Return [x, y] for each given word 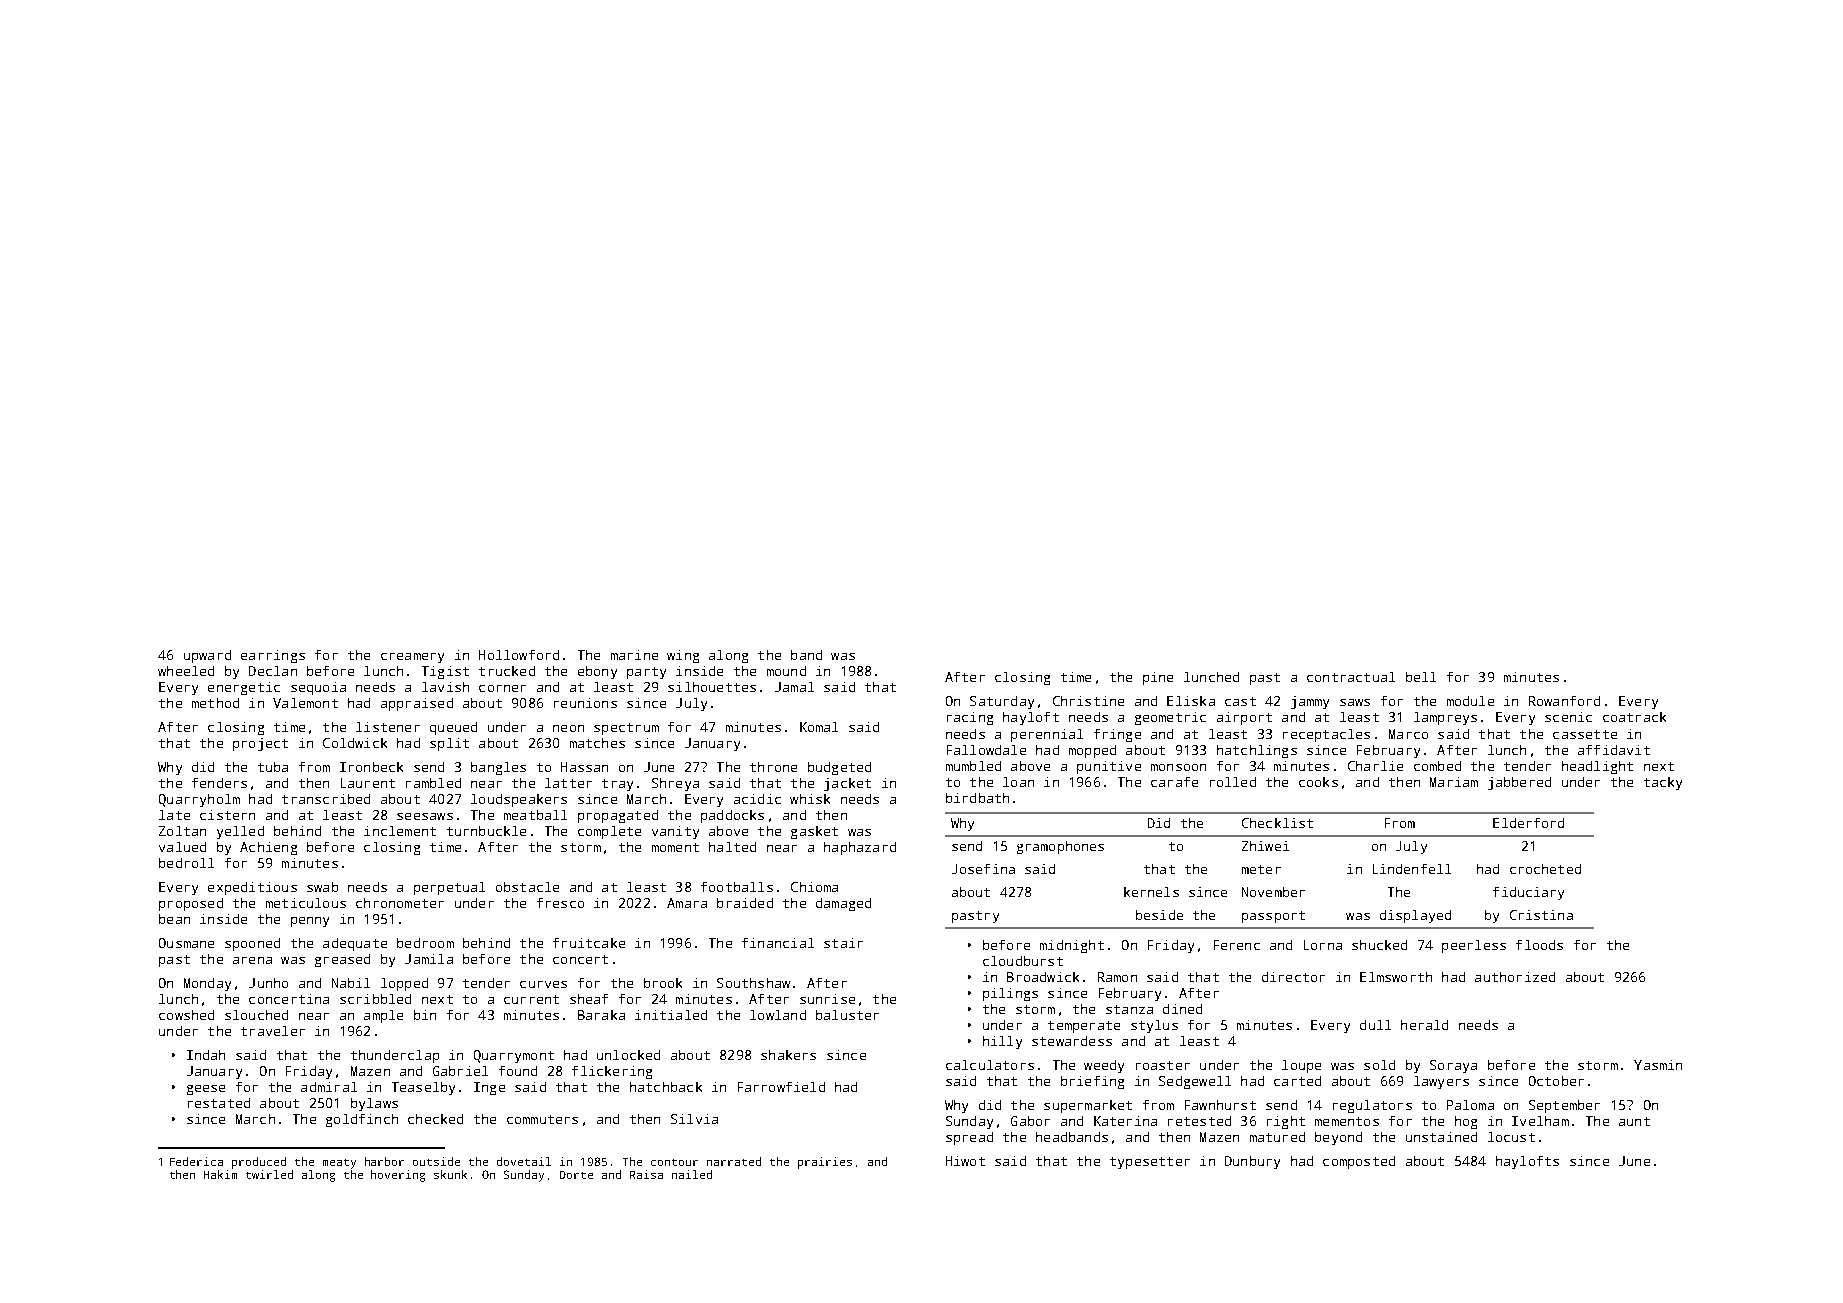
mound [786, 671]
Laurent [368, 783]
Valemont [305, 703]
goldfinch [362, 1120]
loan [1018, 782]
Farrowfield [781, 1087]
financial [778, 943]
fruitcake [589, 943]
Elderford [1528, 823]
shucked [1379, 945]
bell [1421, 677]
